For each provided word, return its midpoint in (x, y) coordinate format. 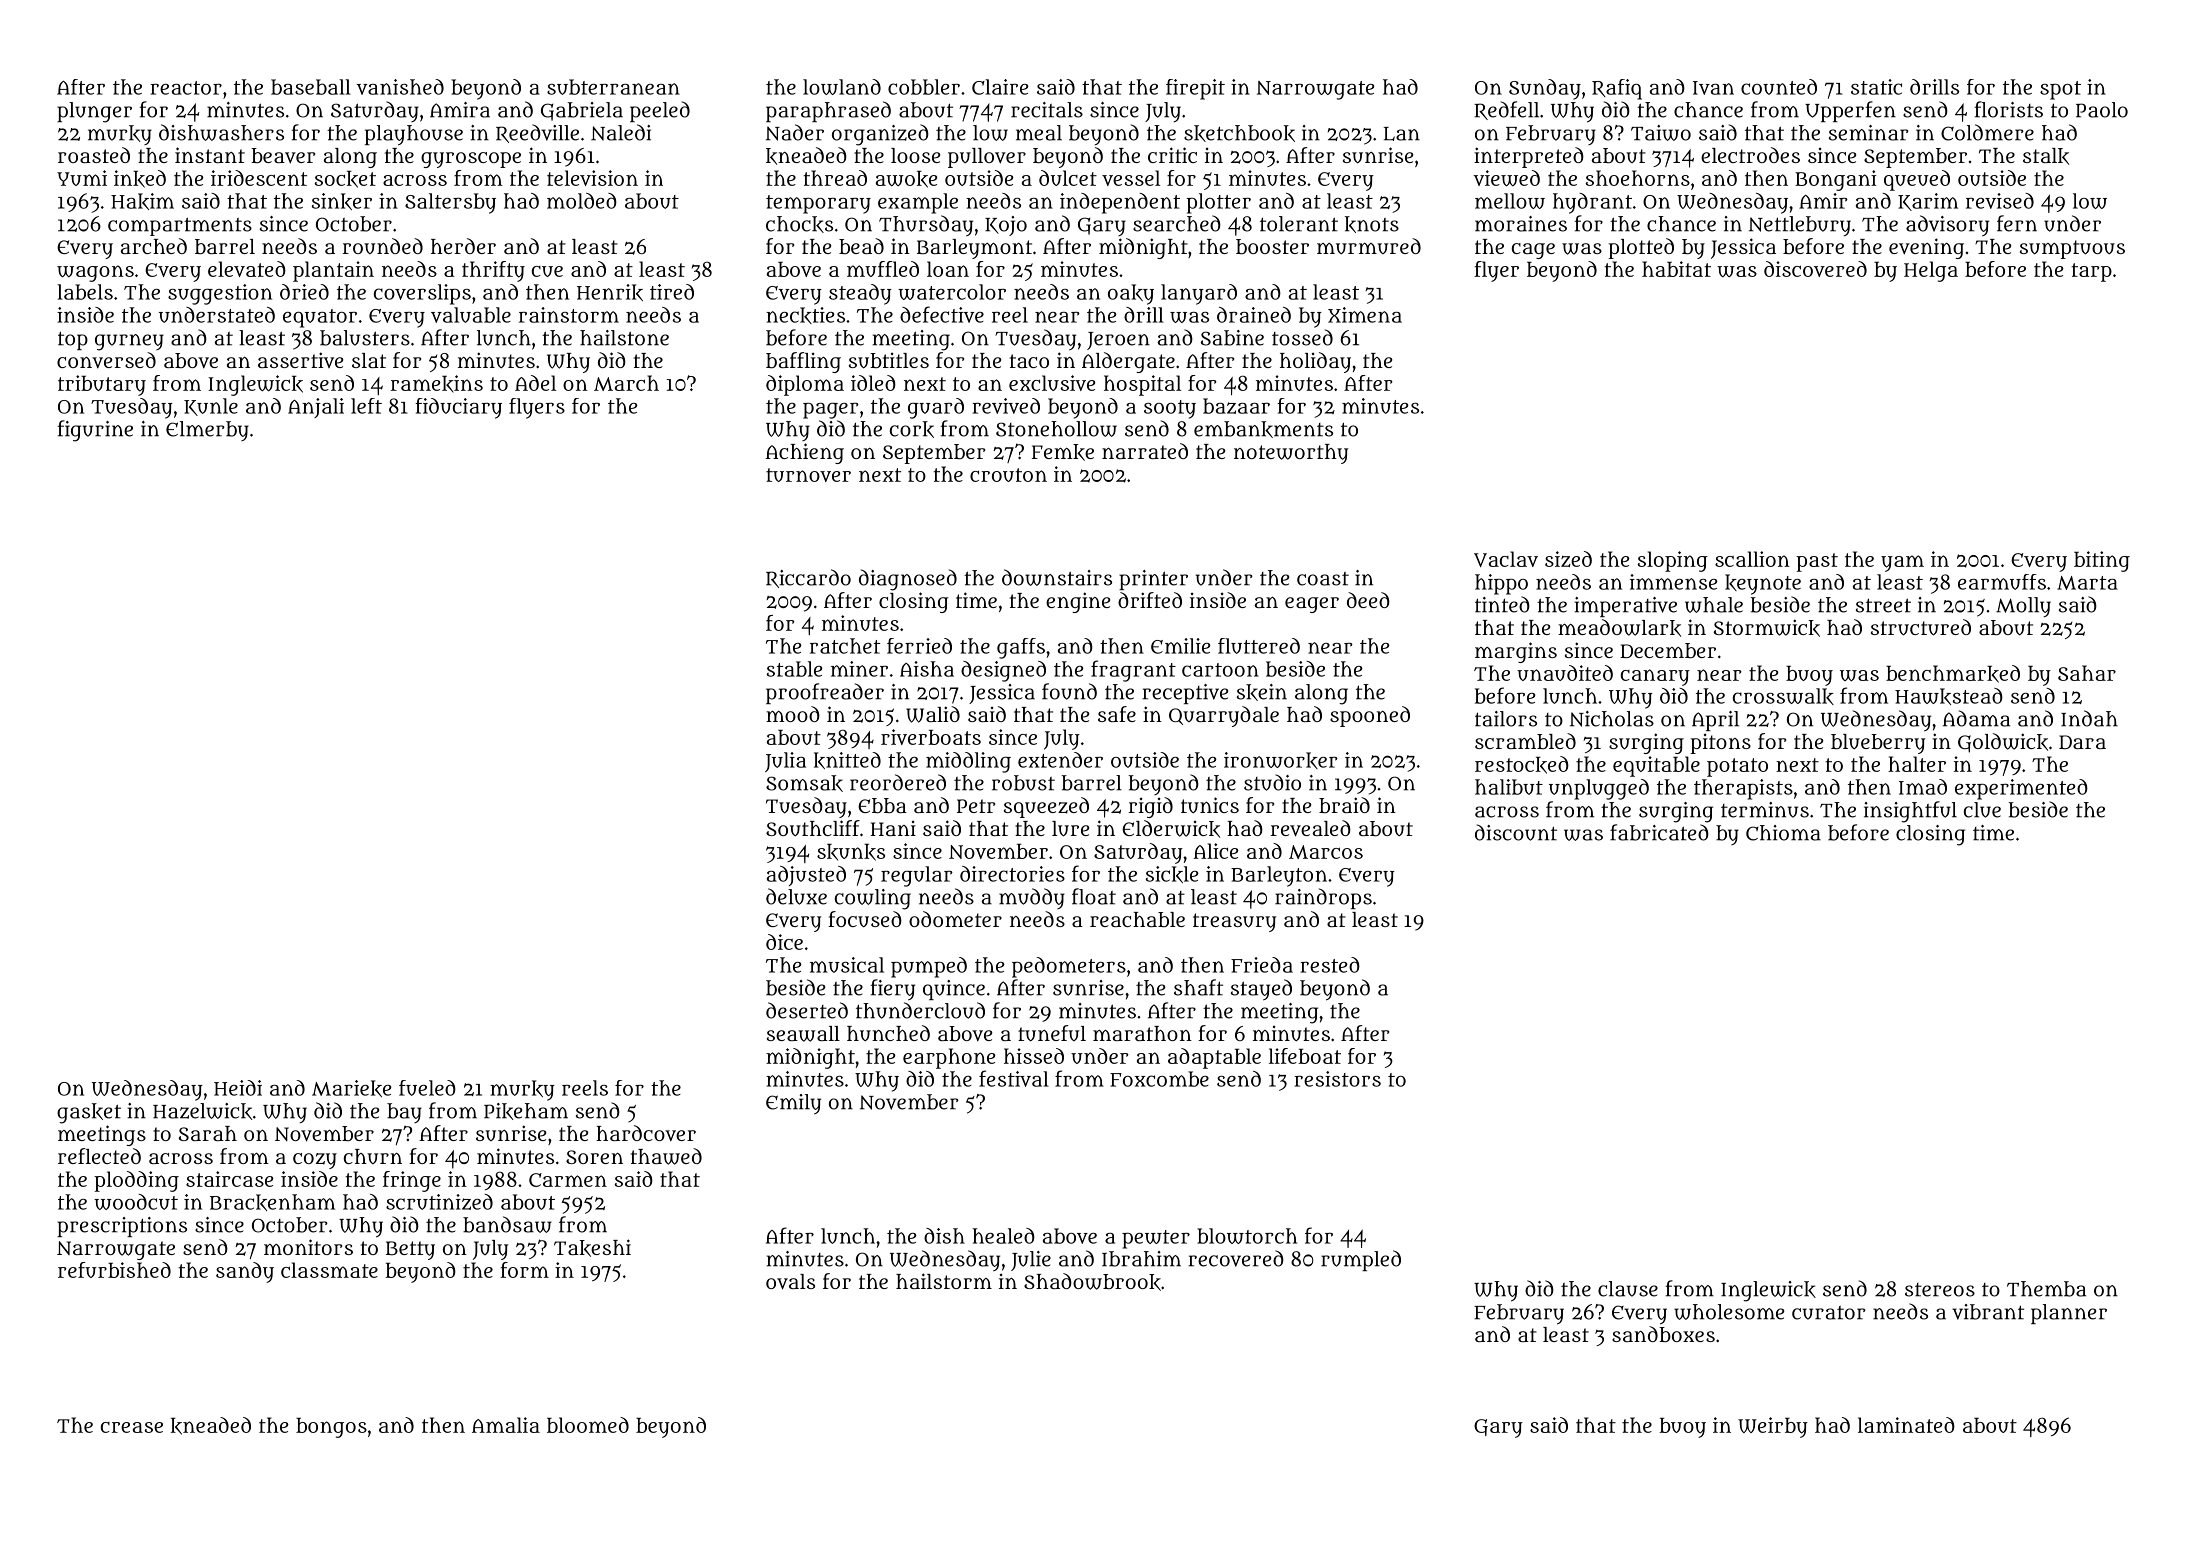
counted (1779, 87)
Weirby (1773, 1427)
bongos (331, 1428)
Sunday (1545, 89)
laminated (1906, 1425)
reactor (186, 88)
